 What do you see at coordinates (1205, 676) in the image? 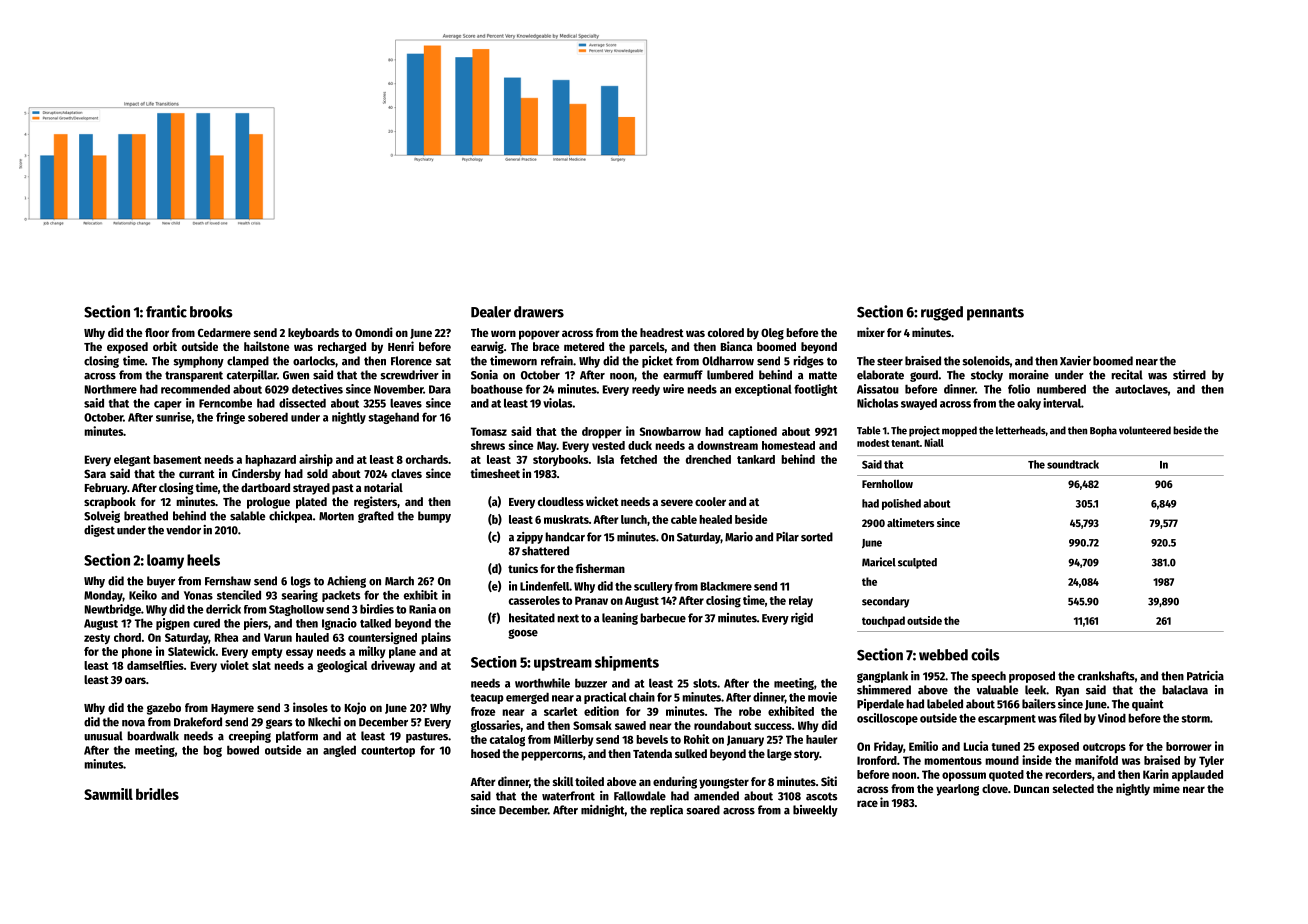
I see `Patricia` at bounding box center [1205, 676].
